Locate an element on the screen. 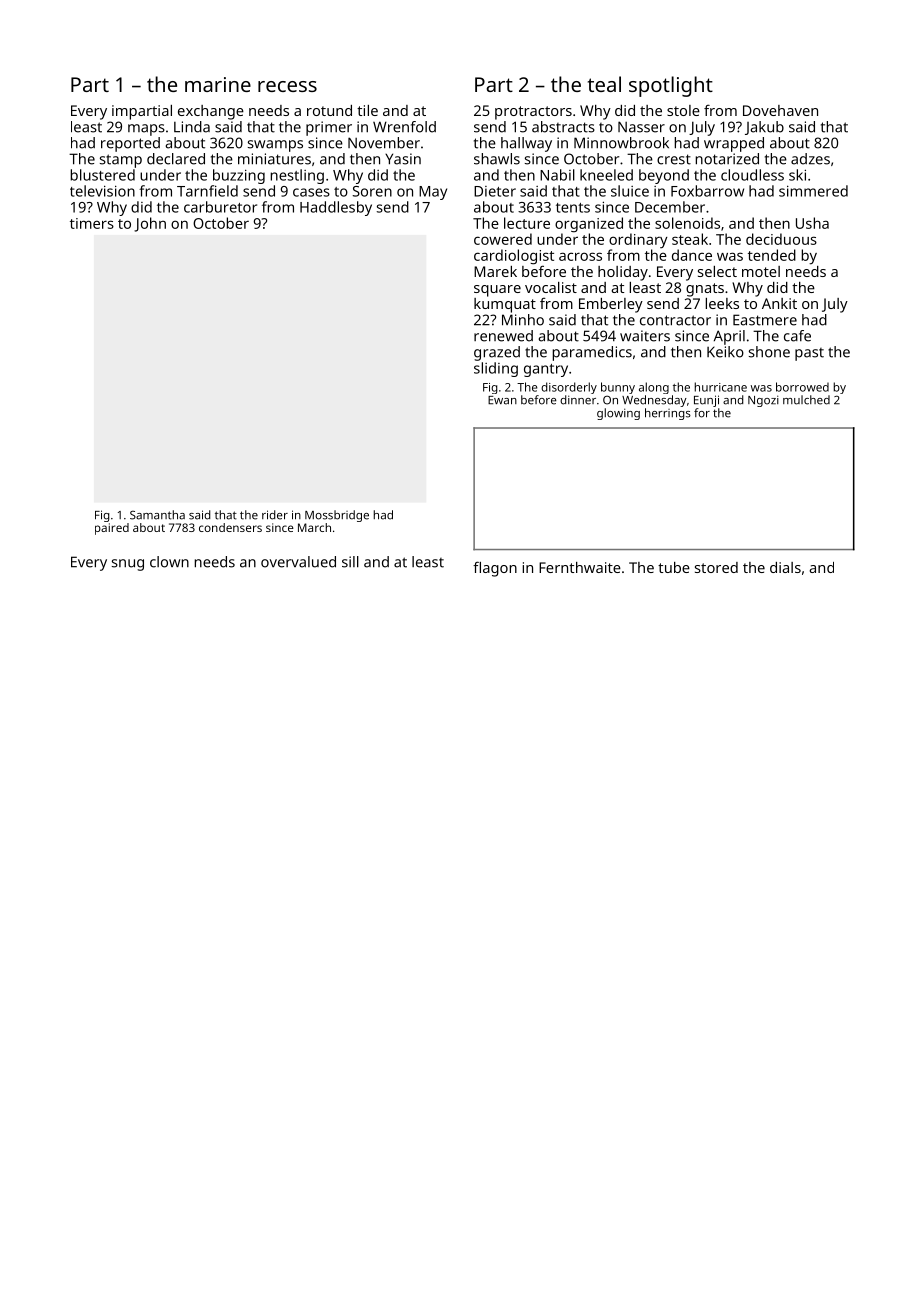  spotlight is located at coordinates (671, 86).
